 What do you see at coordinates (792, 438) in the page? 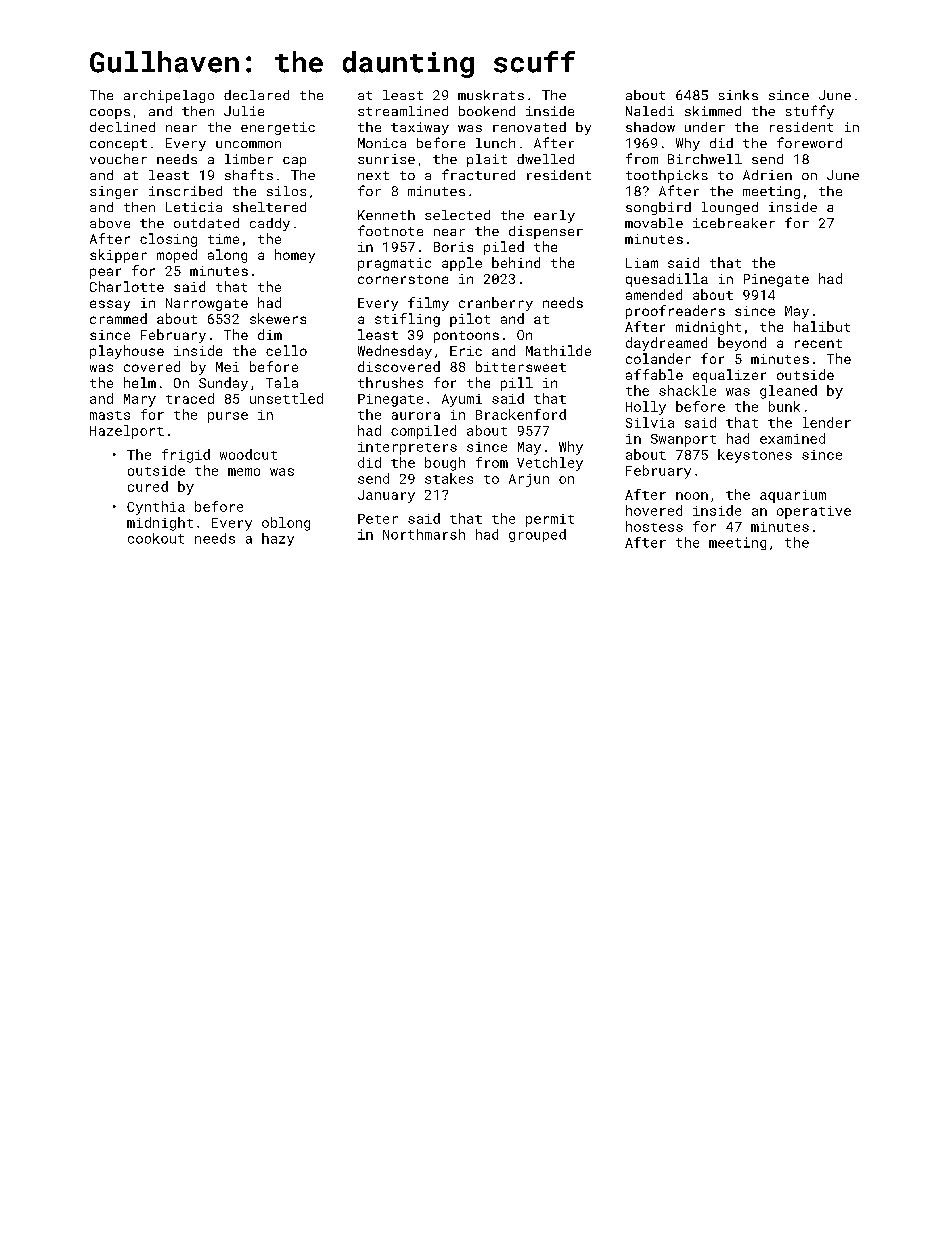
I see `examined` at bounding box center [792, 438].
